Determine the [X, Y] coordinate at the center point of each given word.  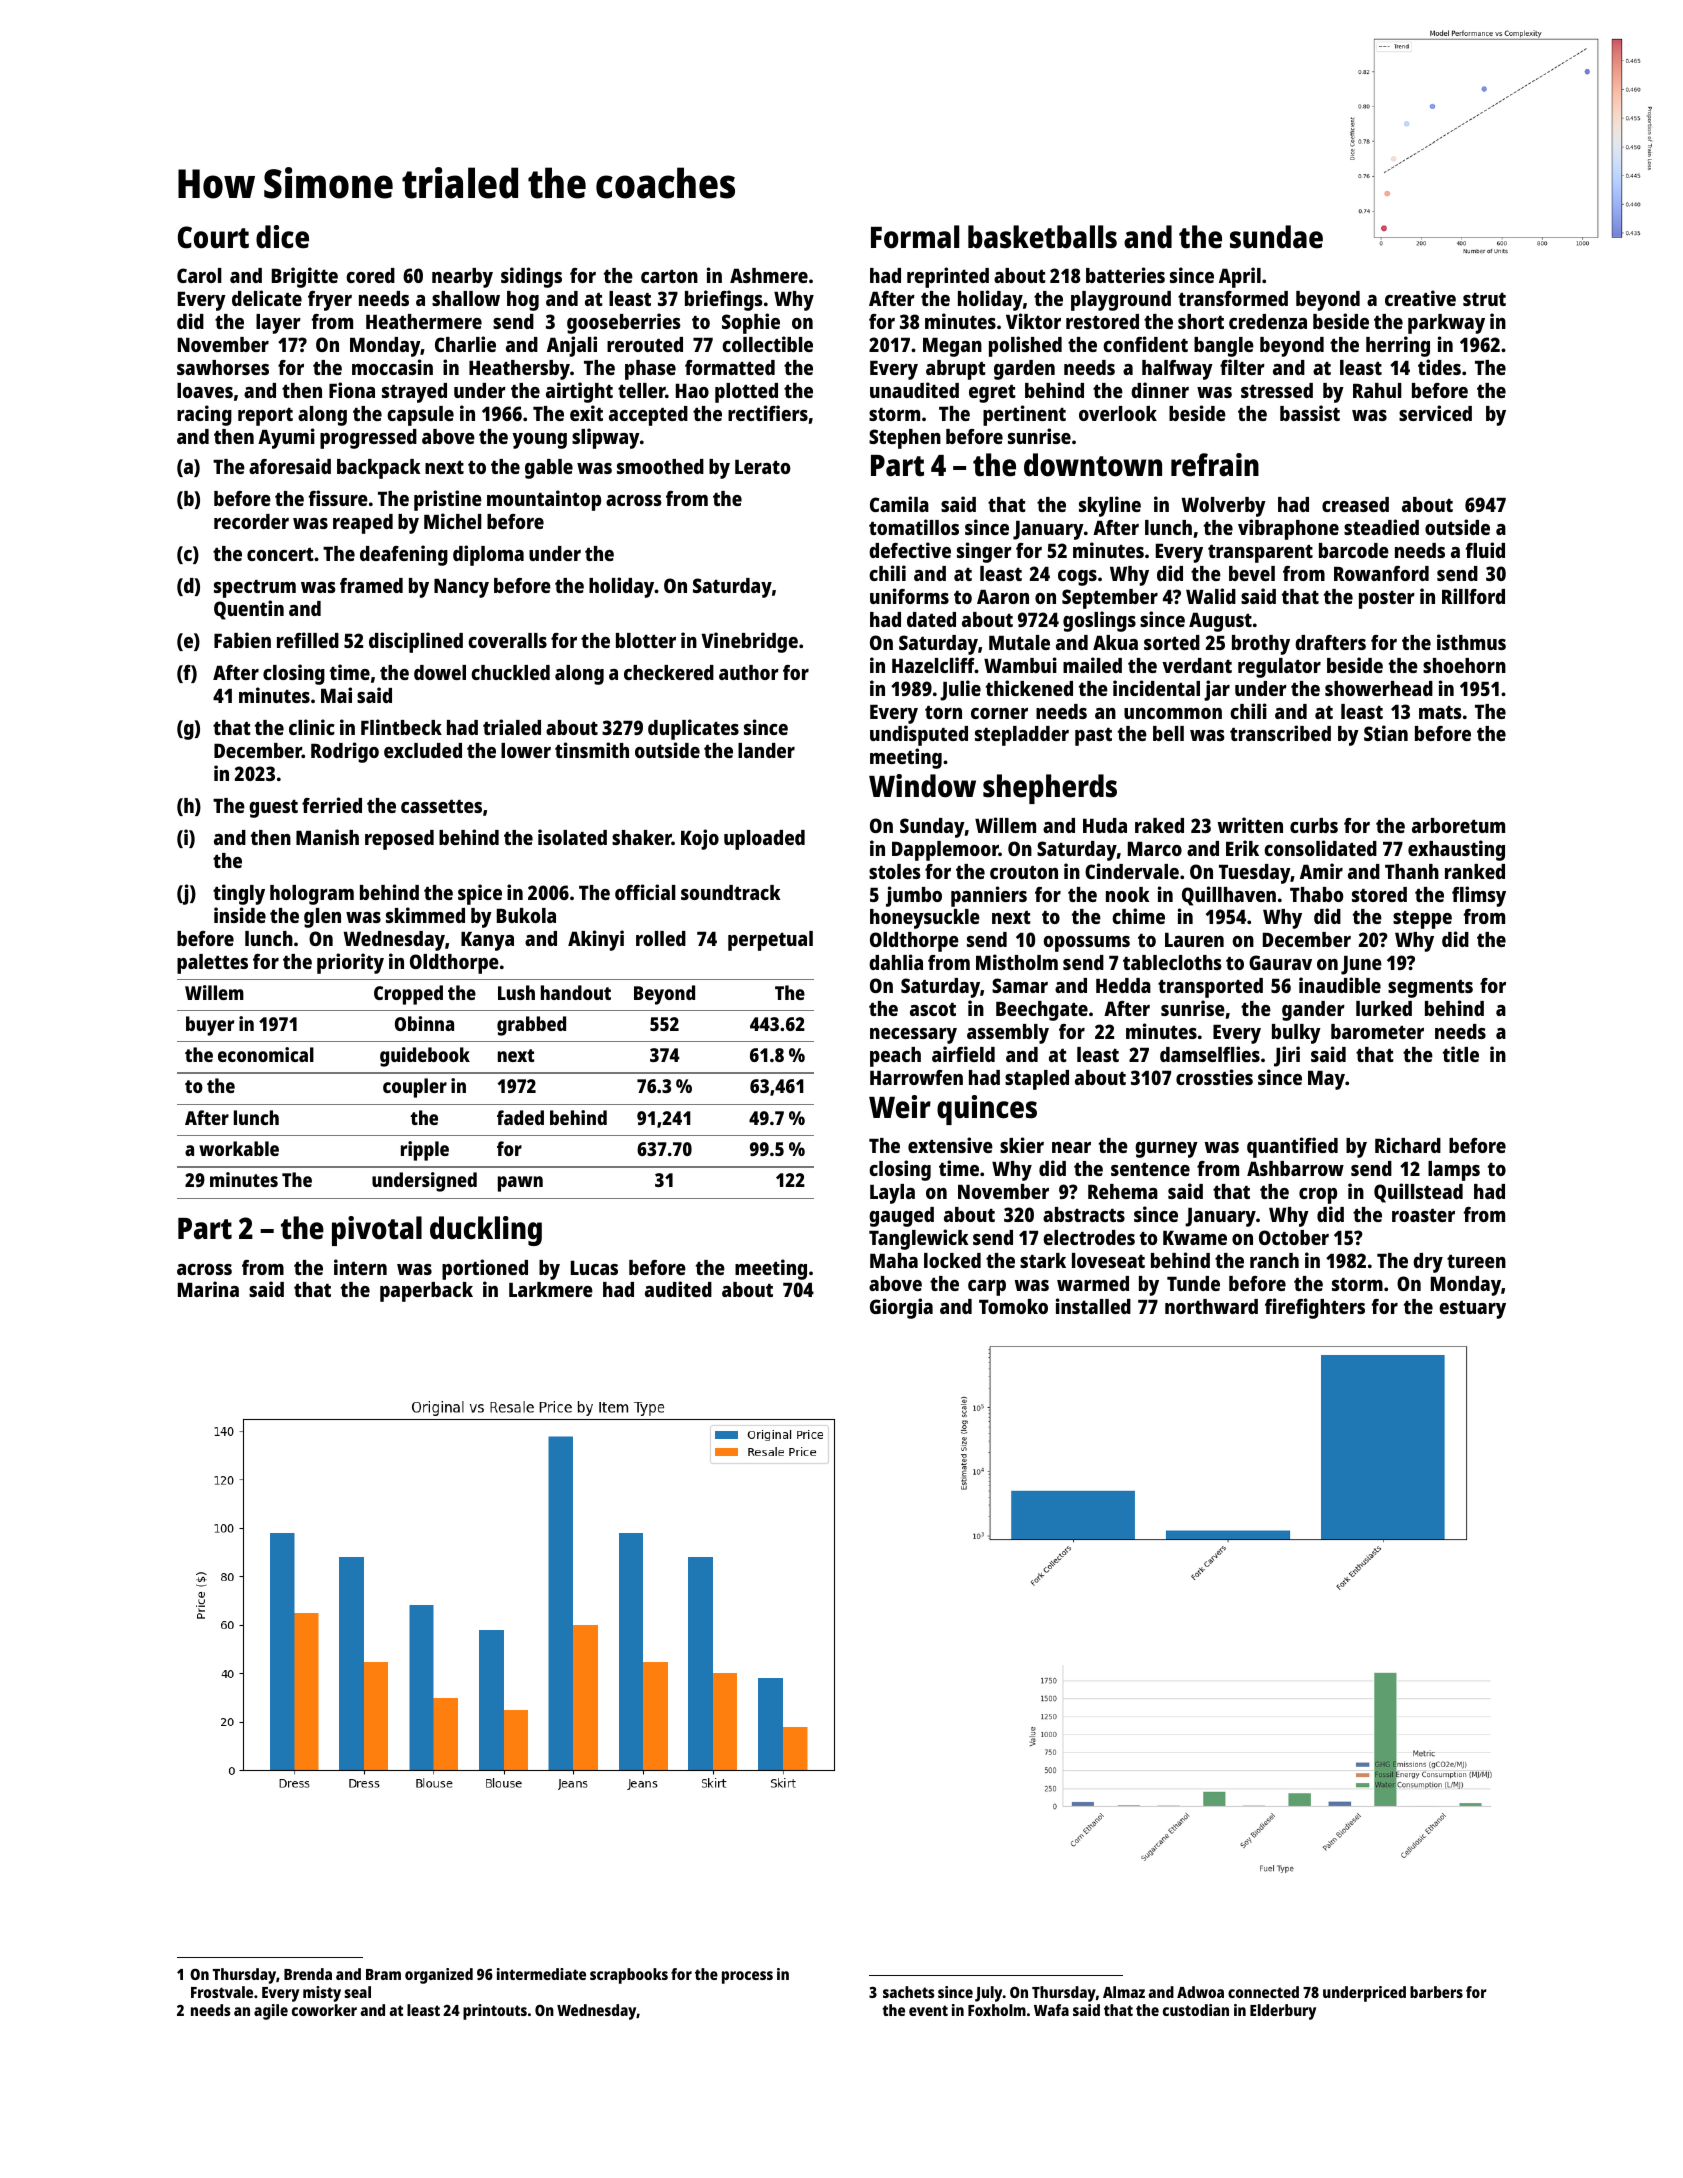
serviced [1435, 413]
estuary [1472, 1310]
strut [1484, 299]
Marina [208, 1289]
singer [984, 552]
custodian [1196, 2010]
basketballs [1042, 237]
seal [357, 1992]
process [747, 1977]
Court [213, 237]
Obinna [424, 1023]
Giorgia [901, 1308]
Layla [892, 1194]
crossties [1214, 1077]
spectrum [255, 589]
